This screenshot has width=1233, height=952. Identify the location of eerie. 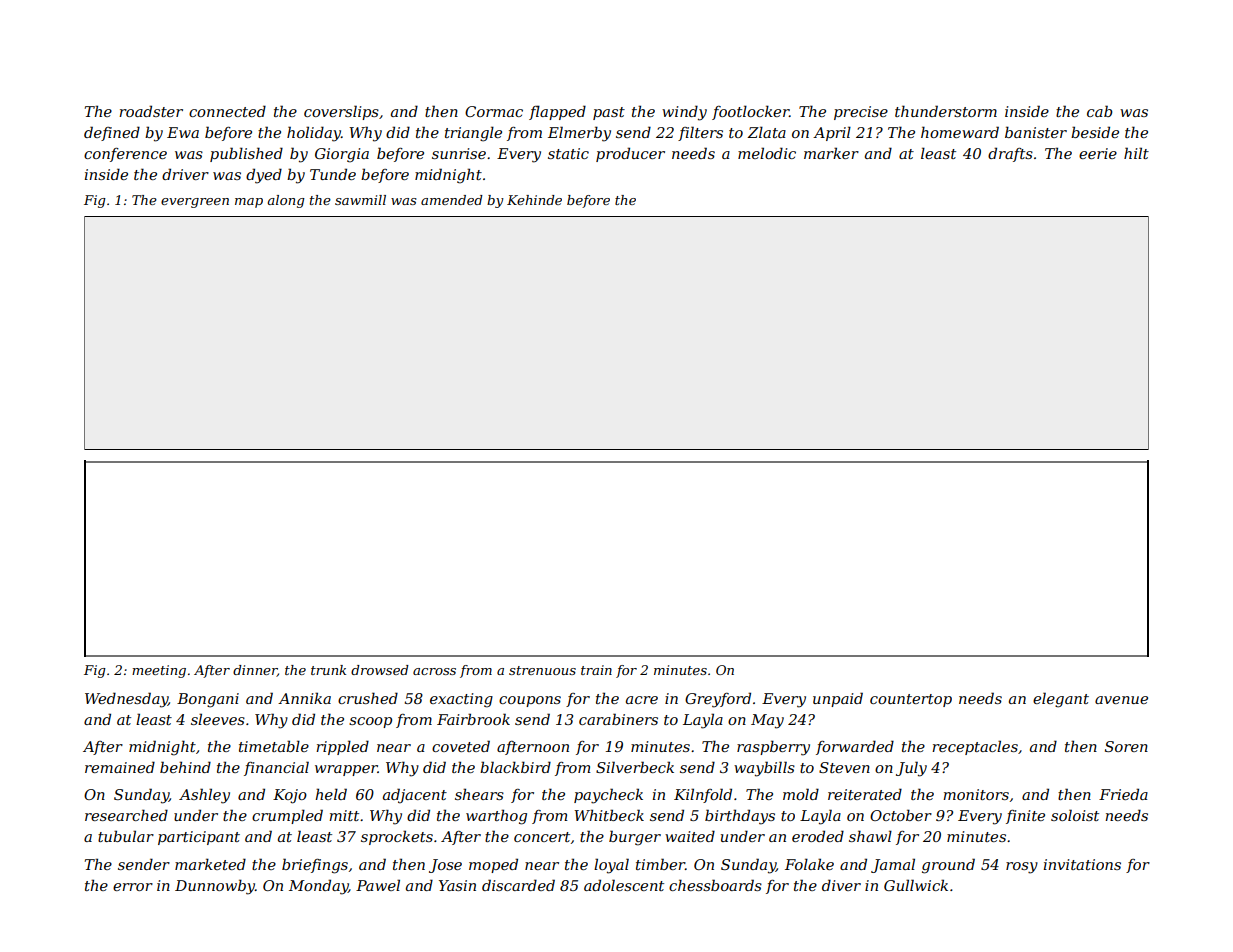
(1098, 153).
